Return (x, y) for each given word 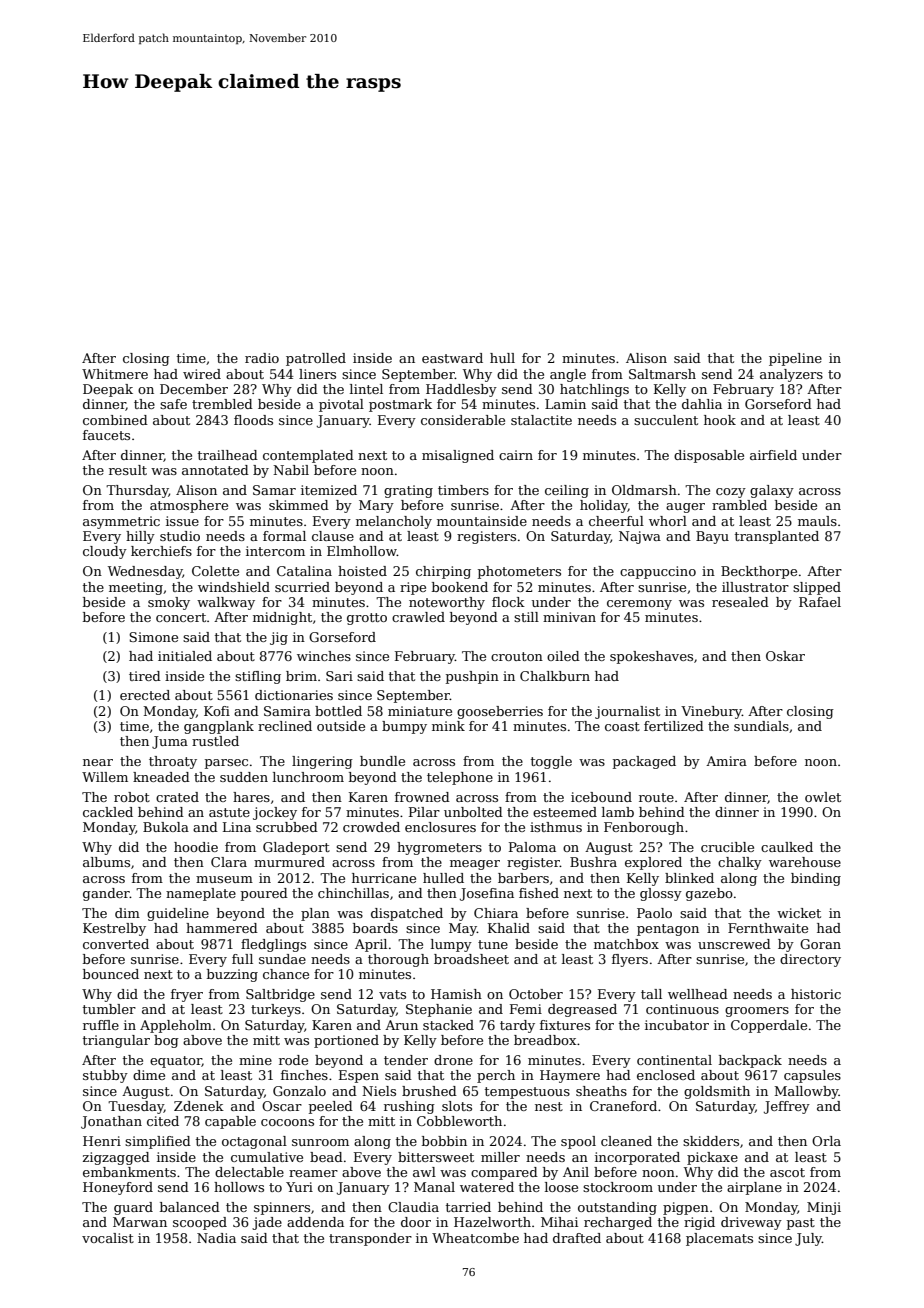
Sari (339, 676)
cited (163, 1121)
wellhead (698, 994)
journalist (627, 712)
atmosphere (189, 506)
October (536, 994)
